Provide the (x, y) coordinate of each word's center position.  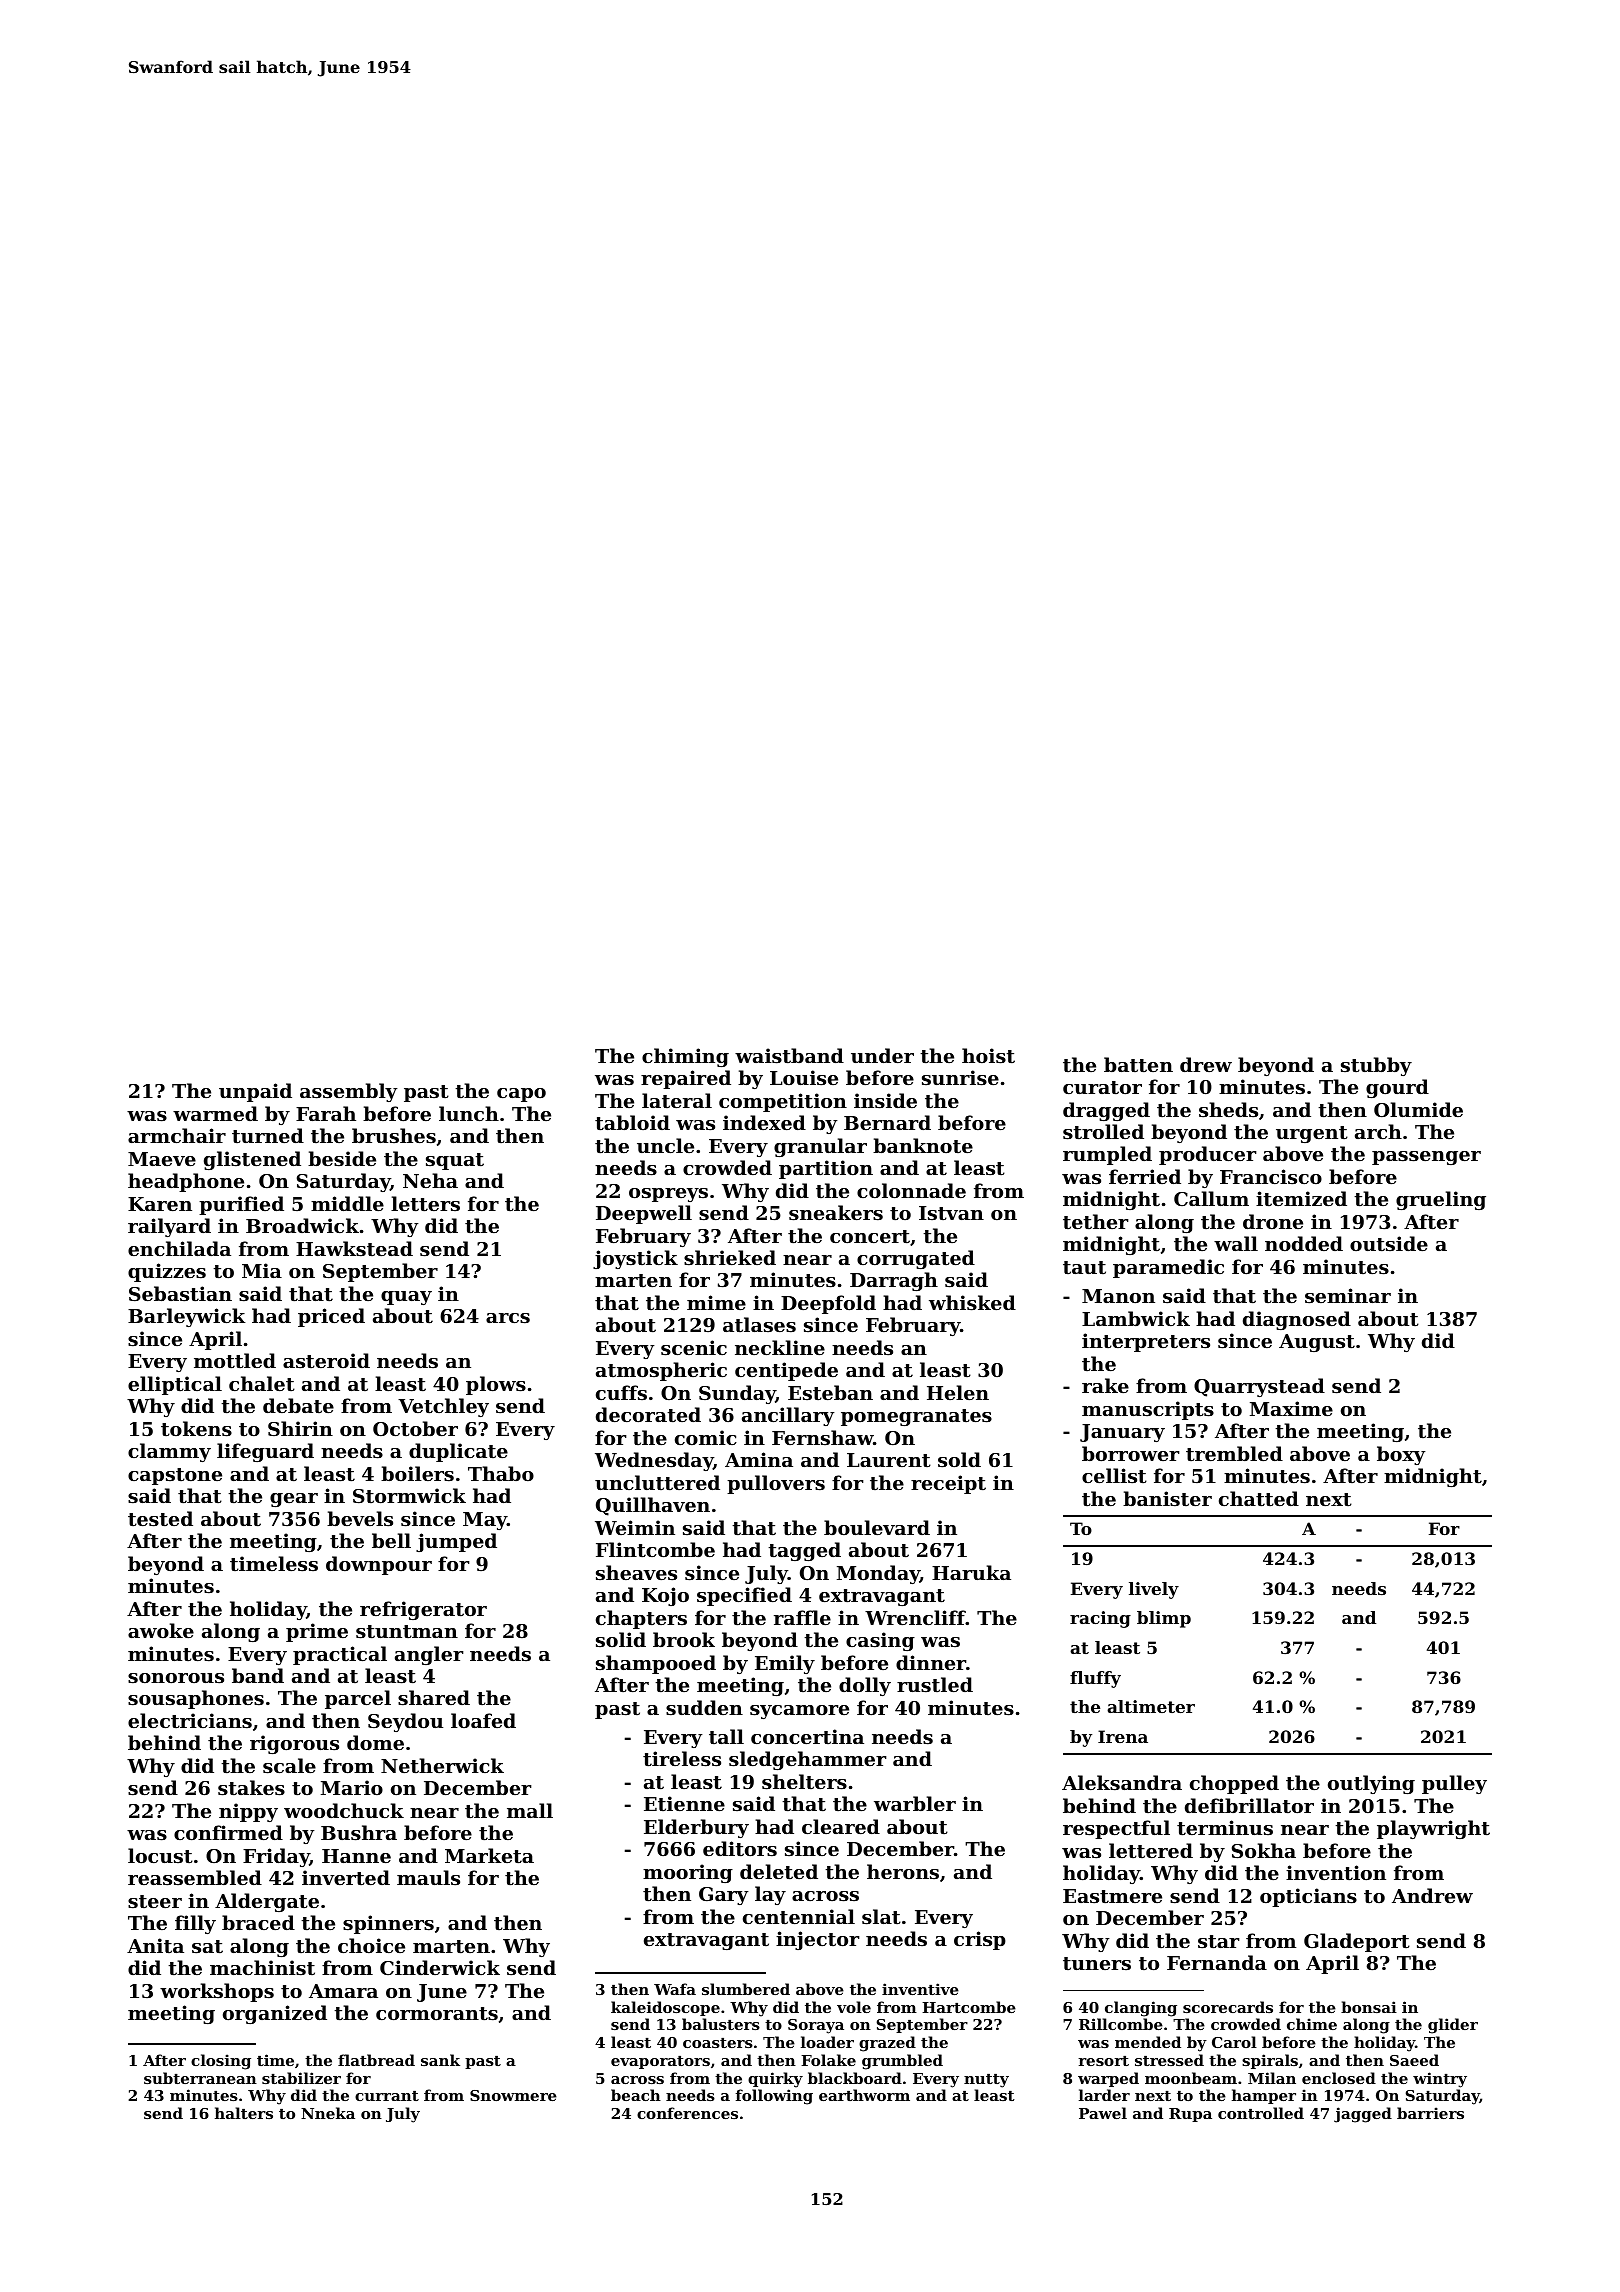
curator (1102, 1088)
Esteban (830, 1392)
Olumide (1418, 1109)
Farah (326, 1113)
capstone (175, 1476)
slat (881, 1917)
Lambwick (1136, 1318)
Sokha (1264, 1851)
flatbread (376, 2060)
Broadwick (302, 1225)
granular (820, 1147)
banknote (923, 1146)
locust (160, 1855)
